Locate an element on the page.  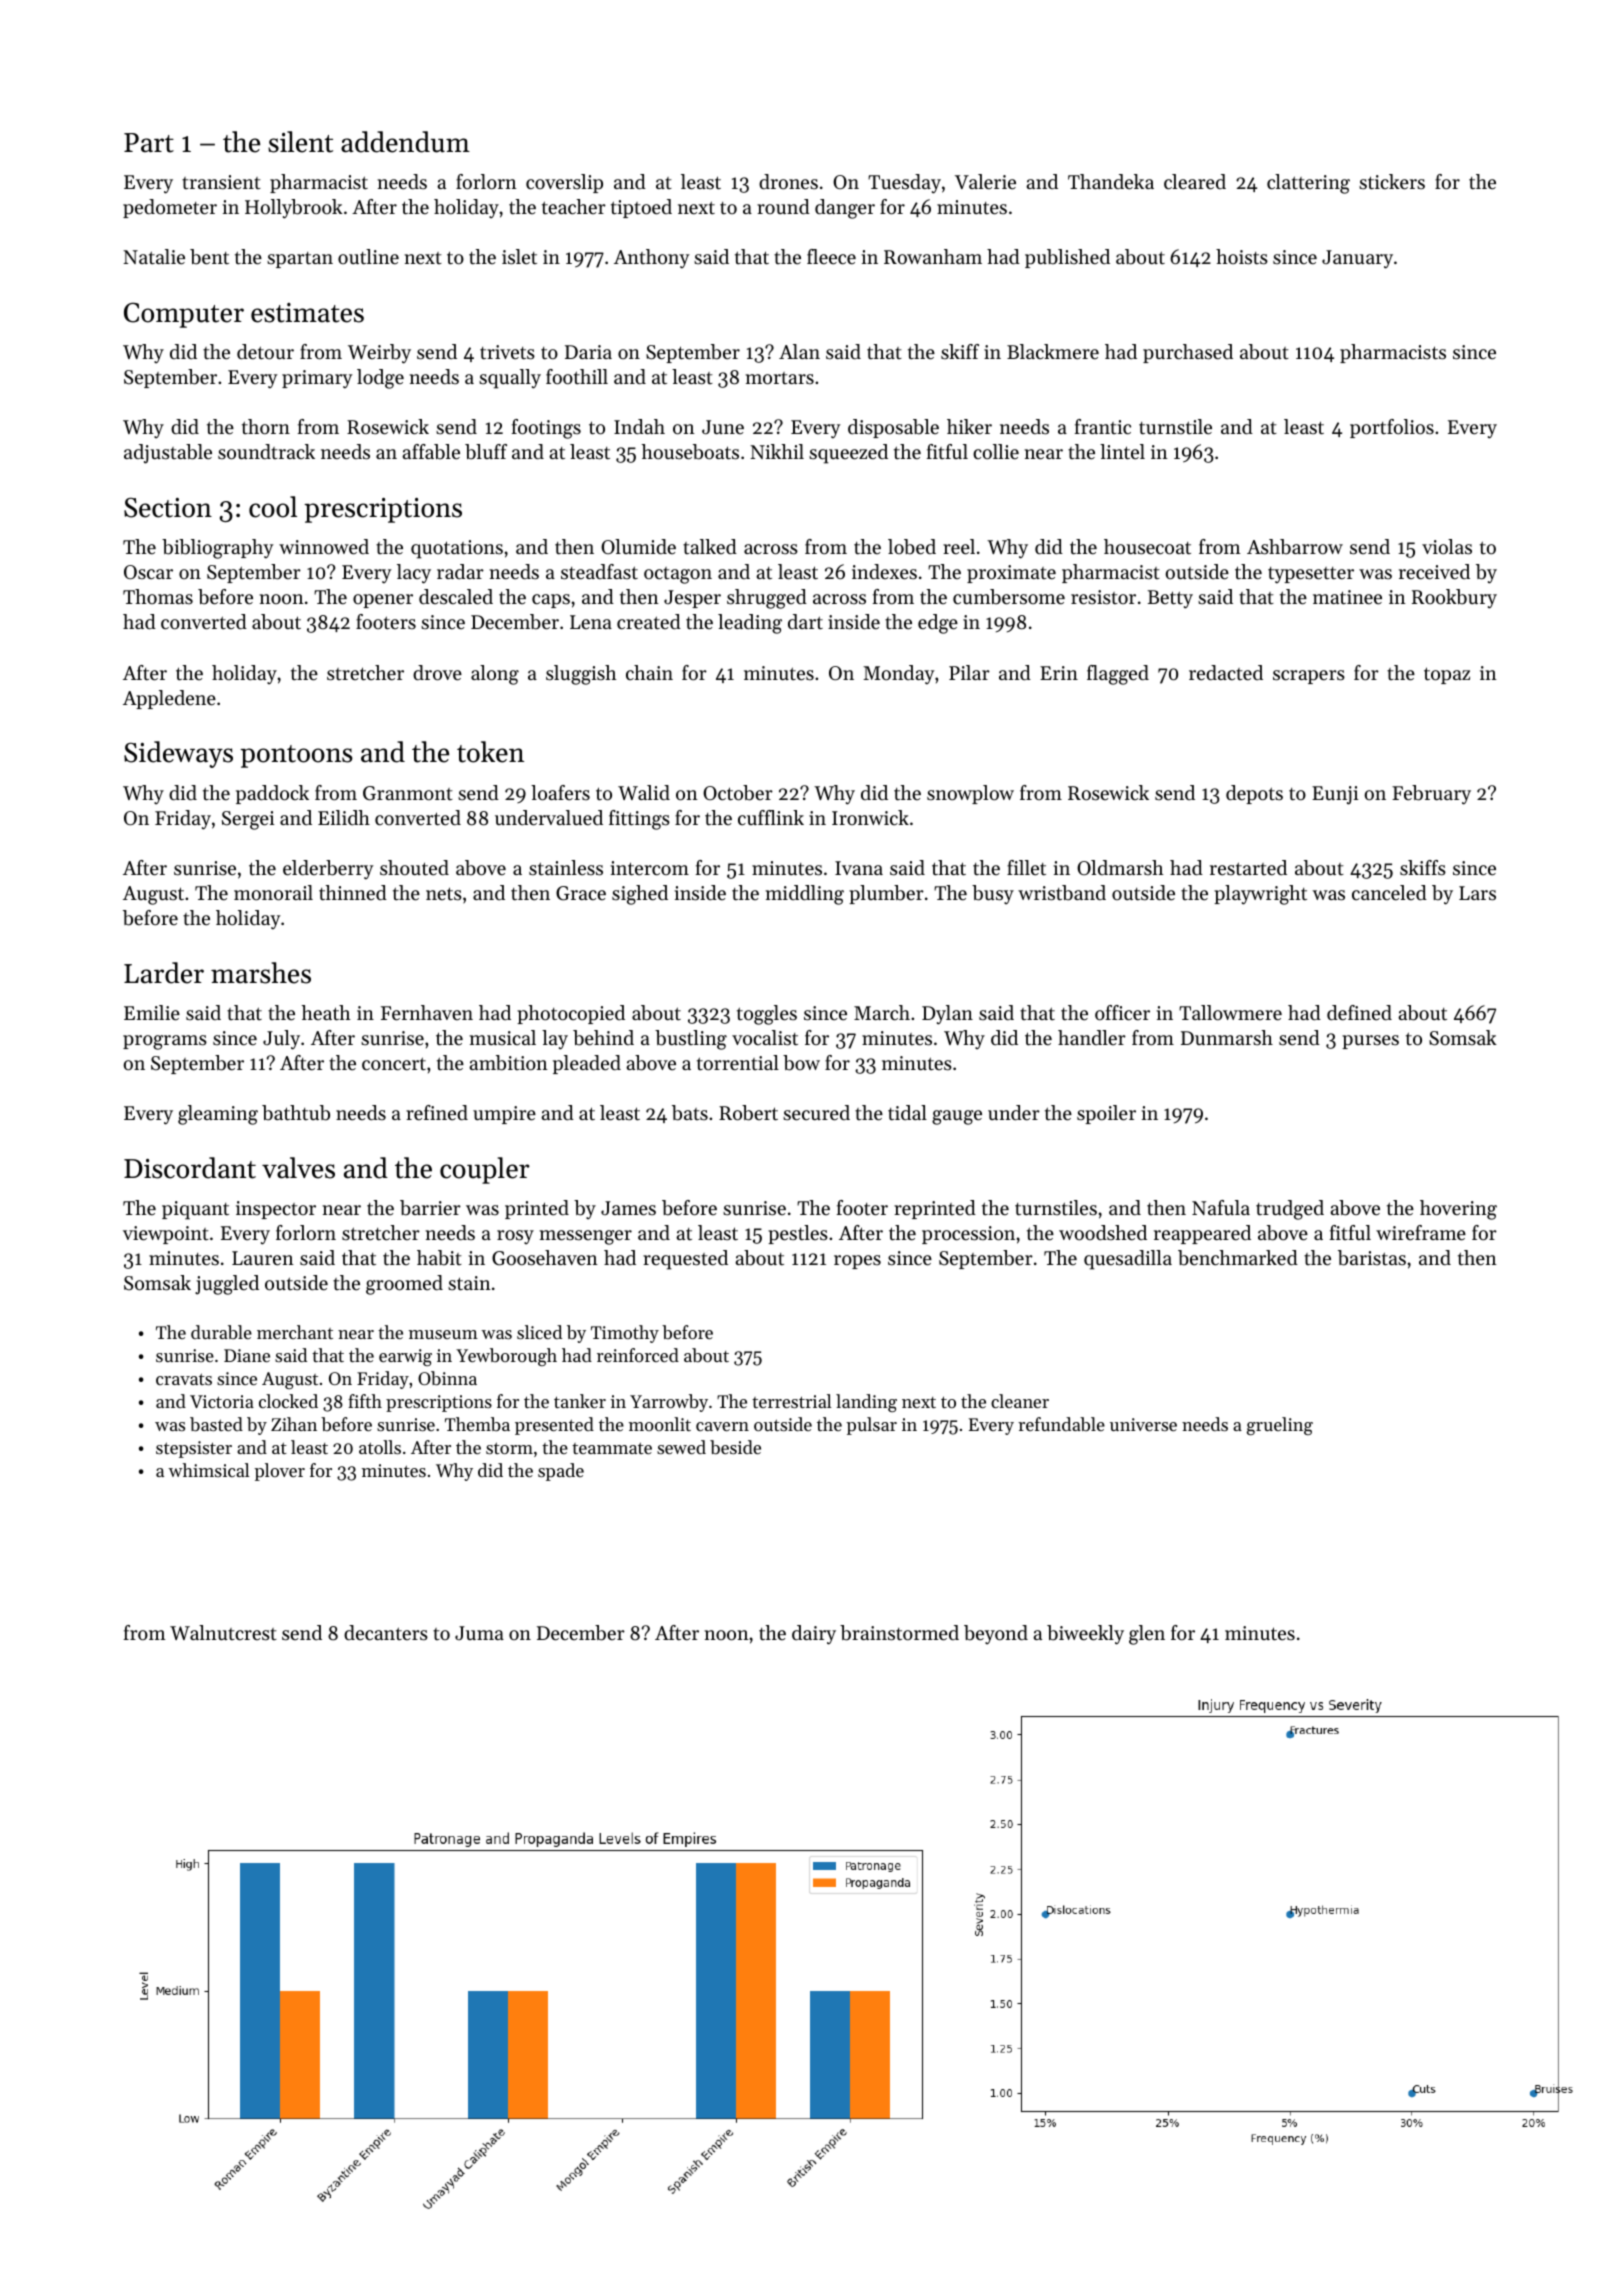
glen is located at coordinates (1147, 1635).
